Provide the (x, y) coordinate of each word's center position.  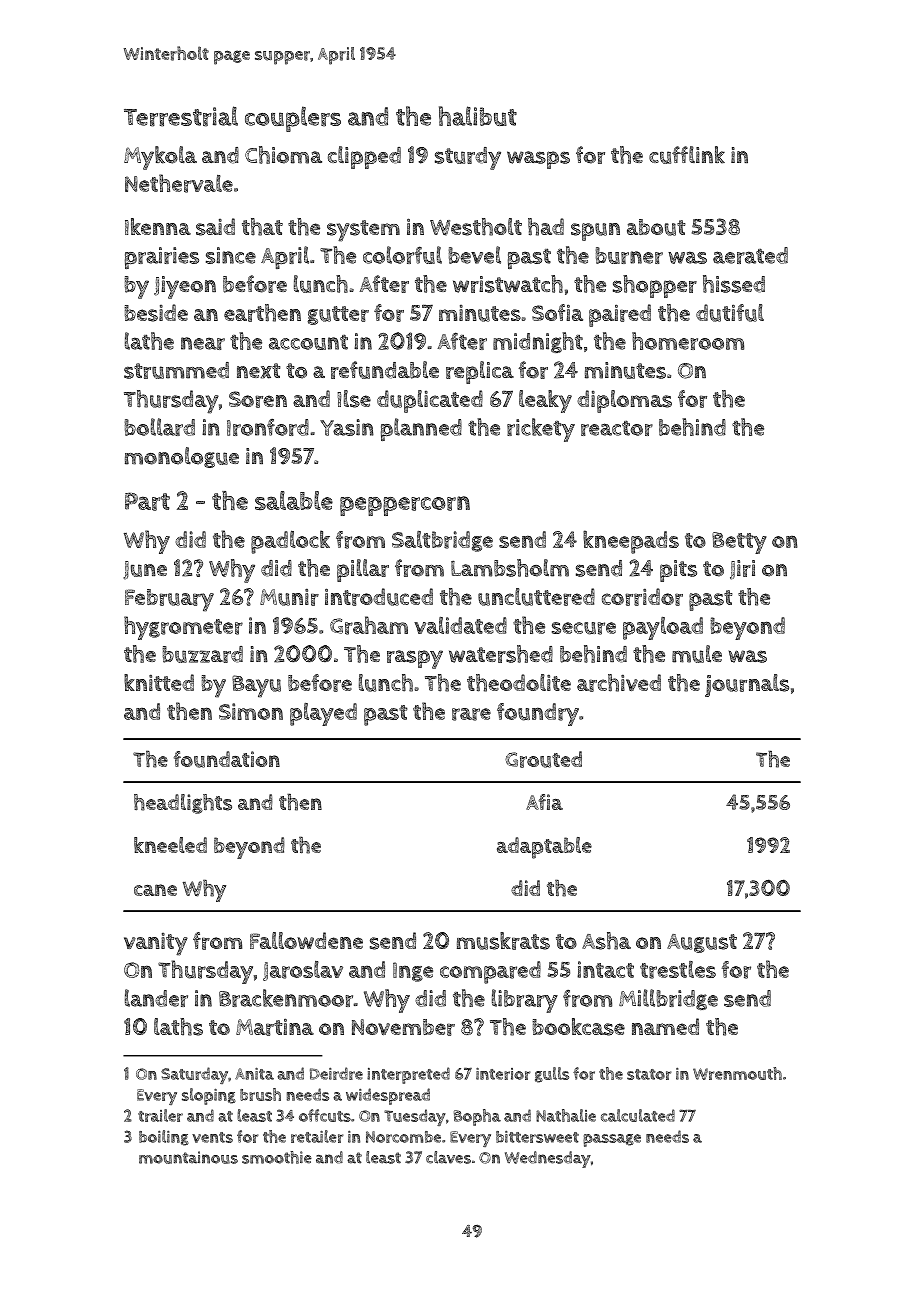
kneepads (631, 542)
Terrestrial (181, 116)
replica (480, 372)
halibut (478, 116)
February (169, 600)
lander (156, 998)
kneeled (170, 845)
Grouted (543, 759)
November (403, 1027)
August (702, 943)
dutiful (730, 313)
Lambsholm (510, 568)
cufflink (687, 155)
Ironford (268, 427)
